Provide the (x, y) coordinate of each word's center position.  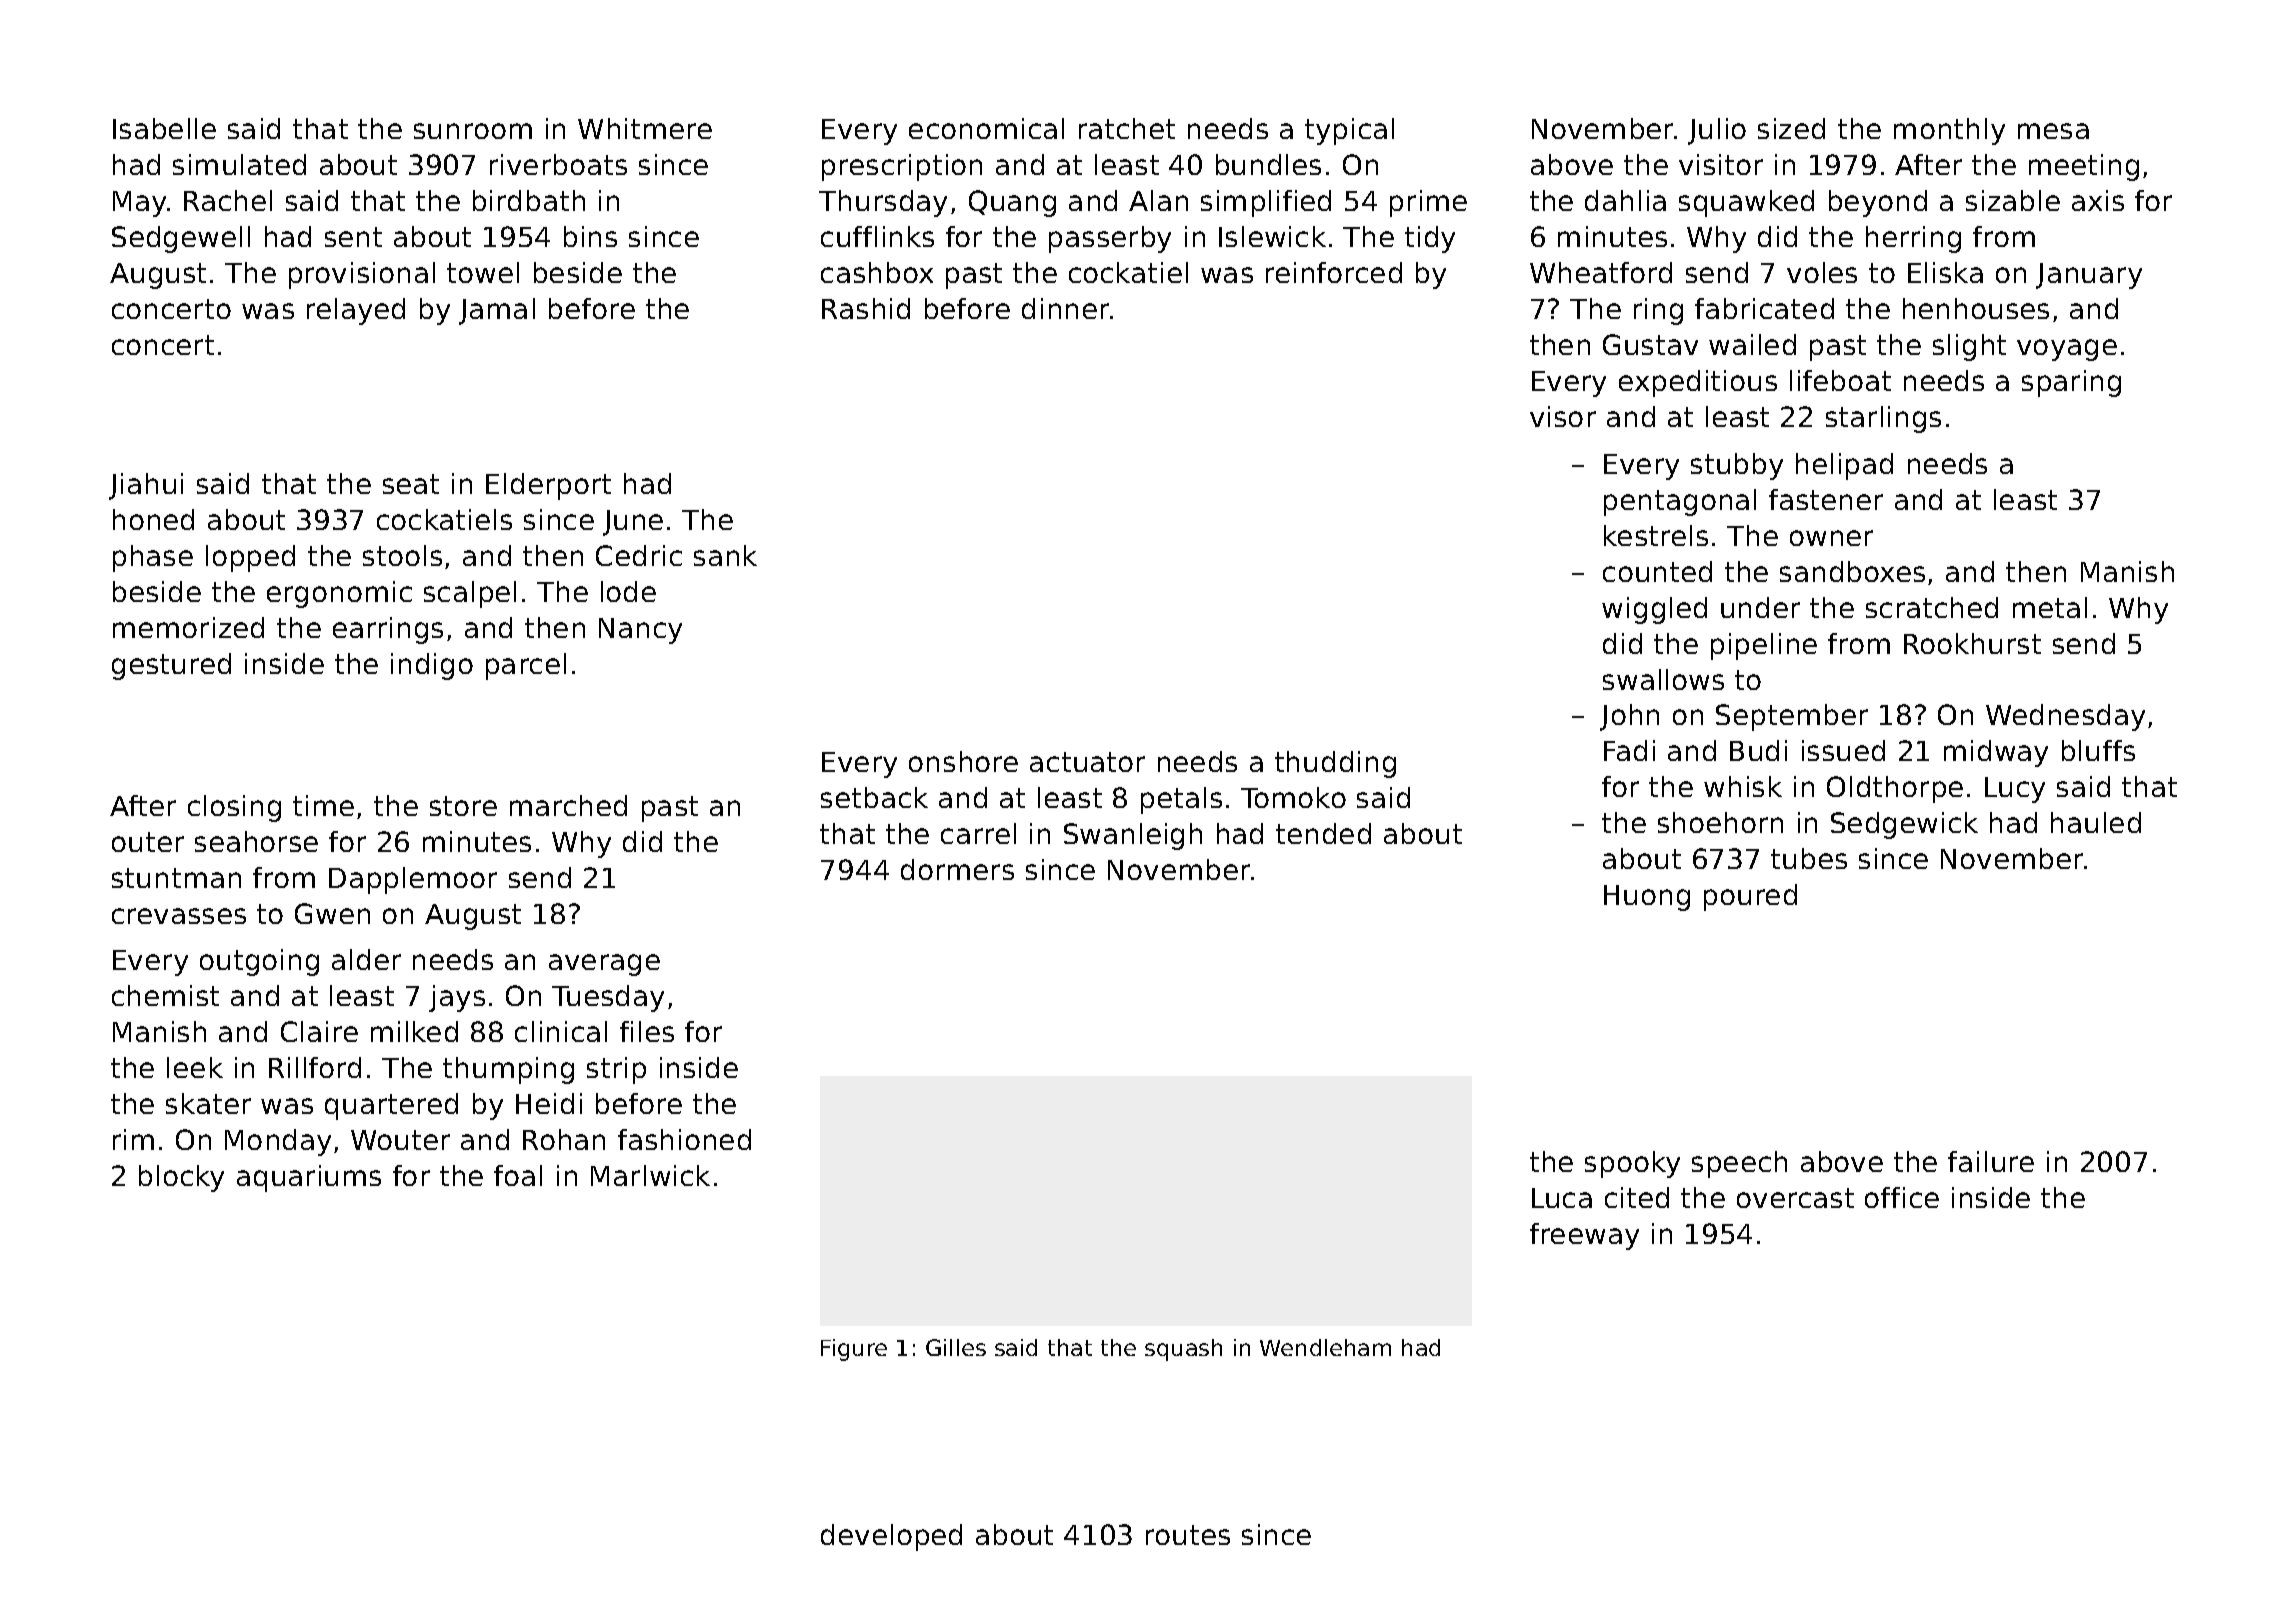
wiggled (1654, 610)
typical (1349, 131)
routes (1188, 1535)
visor (1563, 416)
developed (891, 1537)
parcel (526, 666)
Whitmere (645, 128)
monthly (1949, 131)
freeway (1584, 1236)
